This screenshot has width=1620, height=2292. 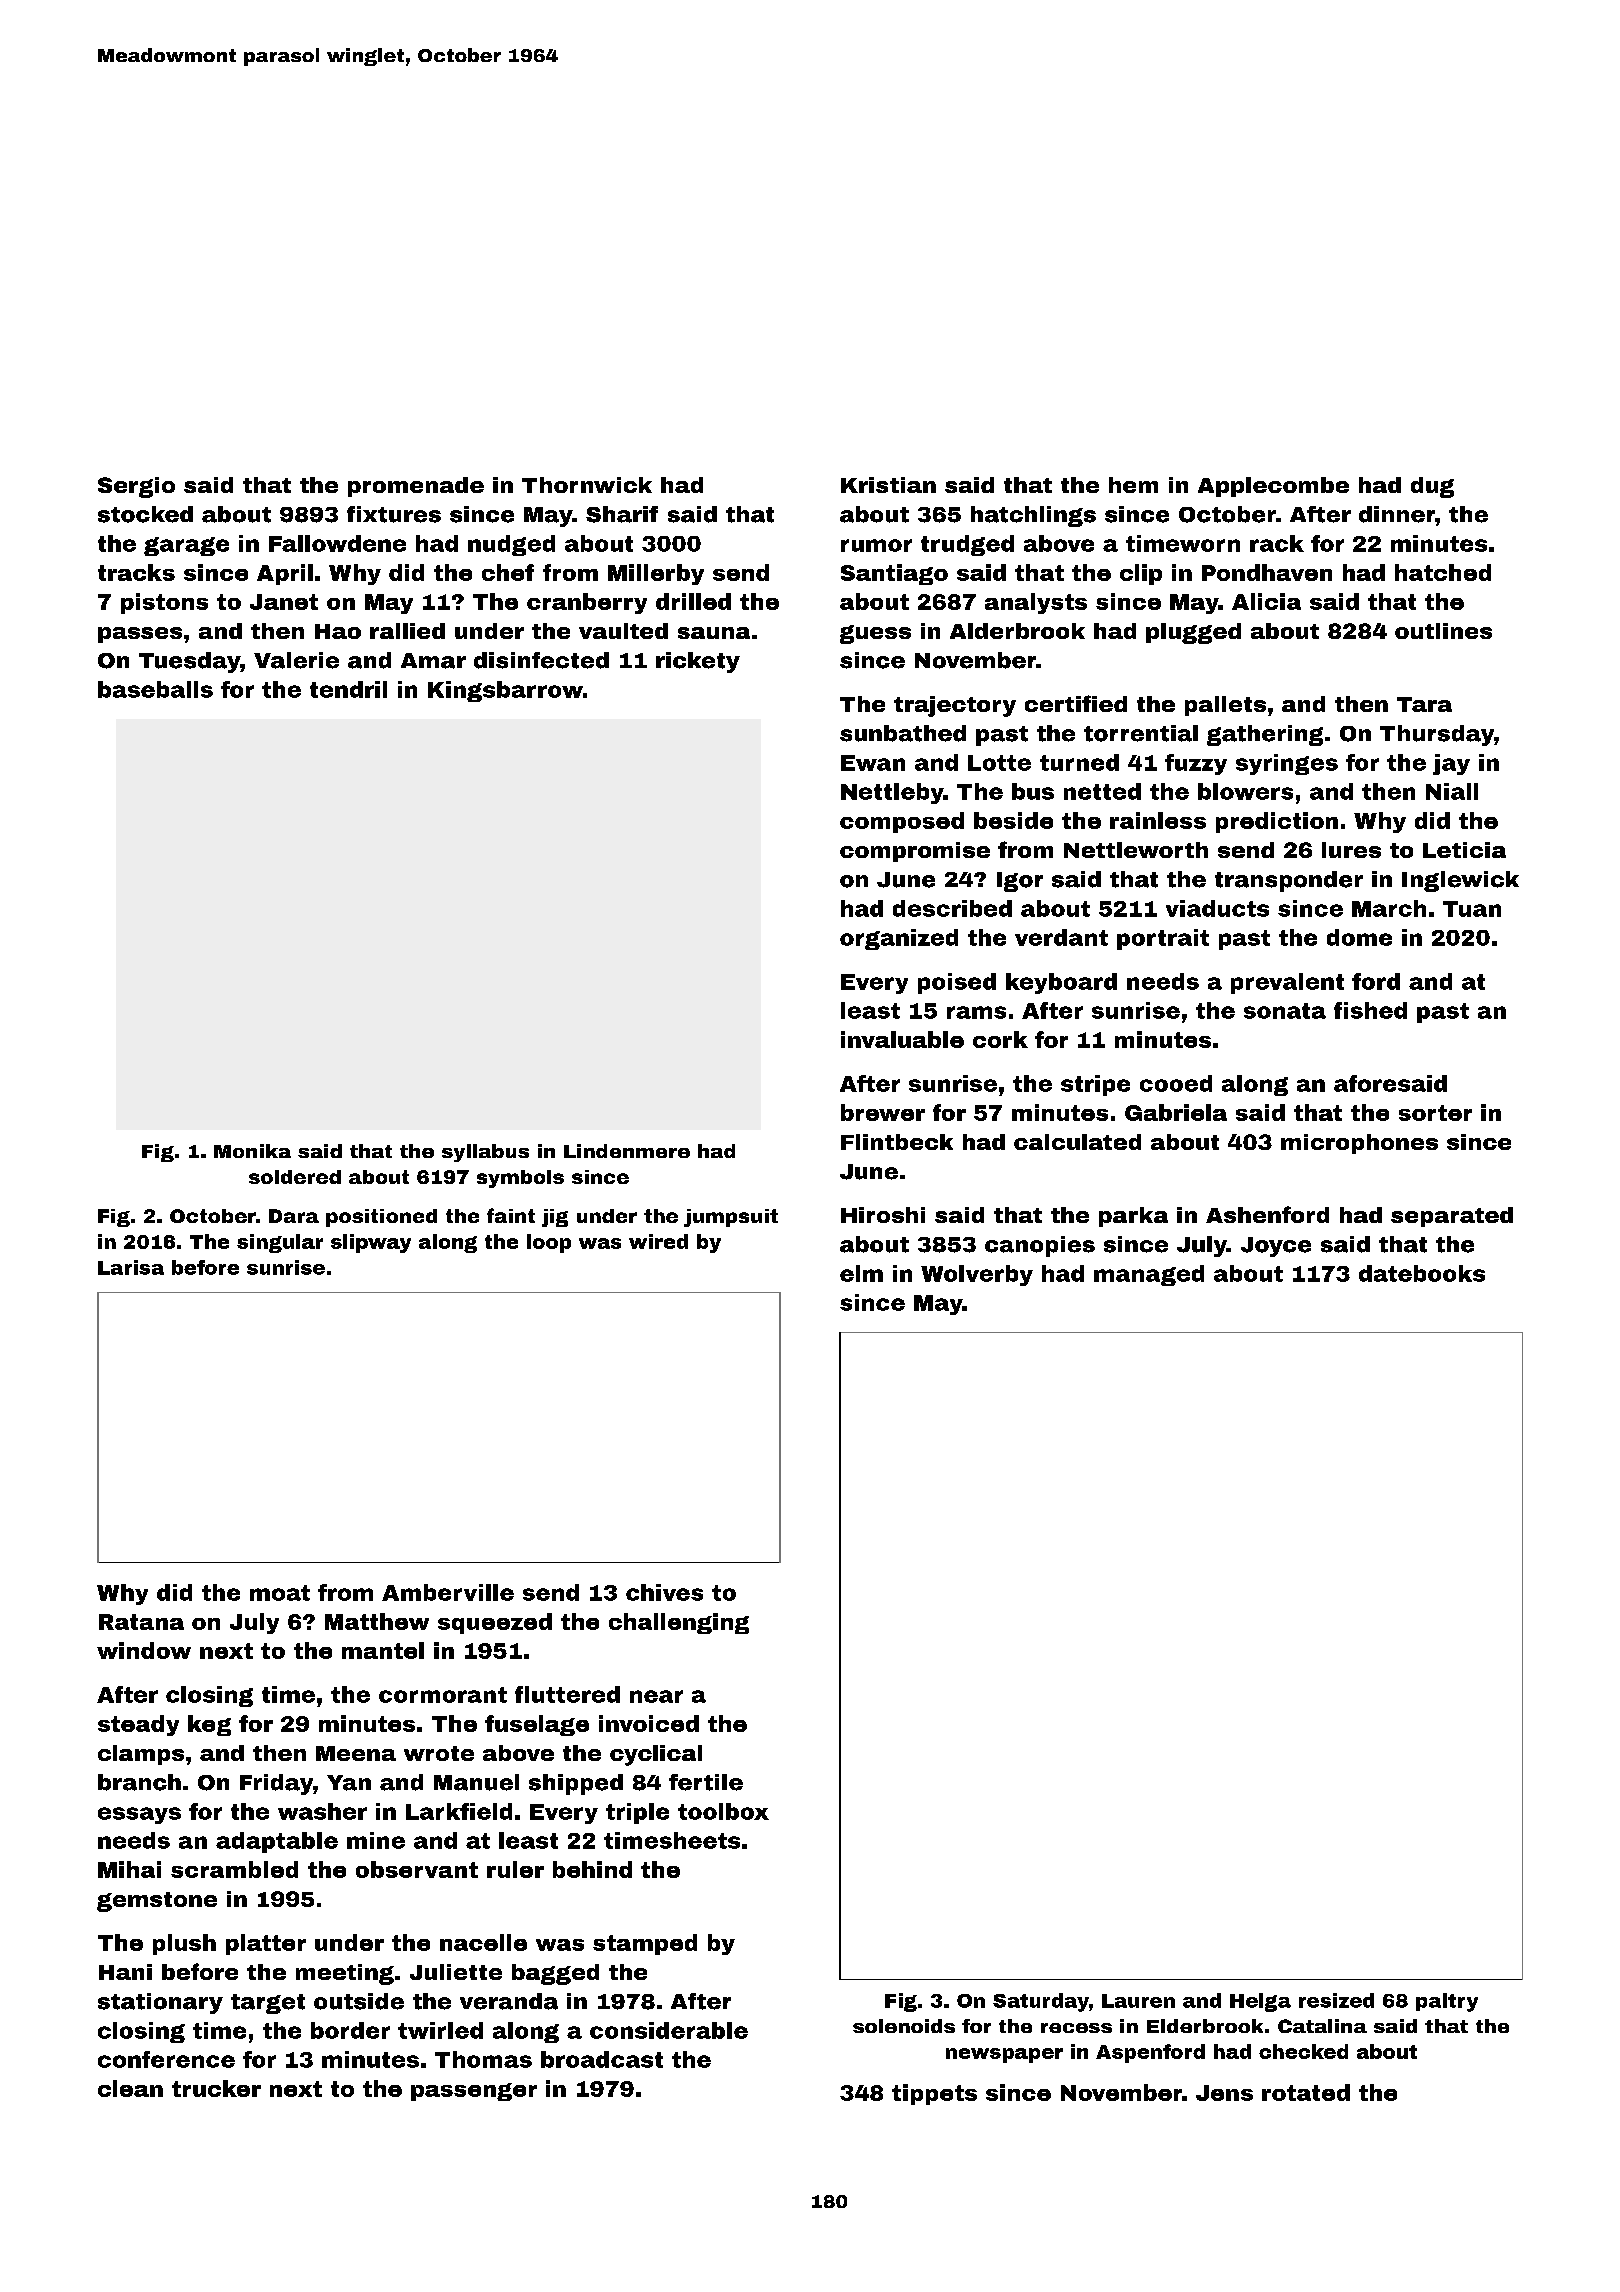 What do you see at coordinates (723, 1811) in the screenshot?
I see `toolbox` at bounding box center [723, 1811].
